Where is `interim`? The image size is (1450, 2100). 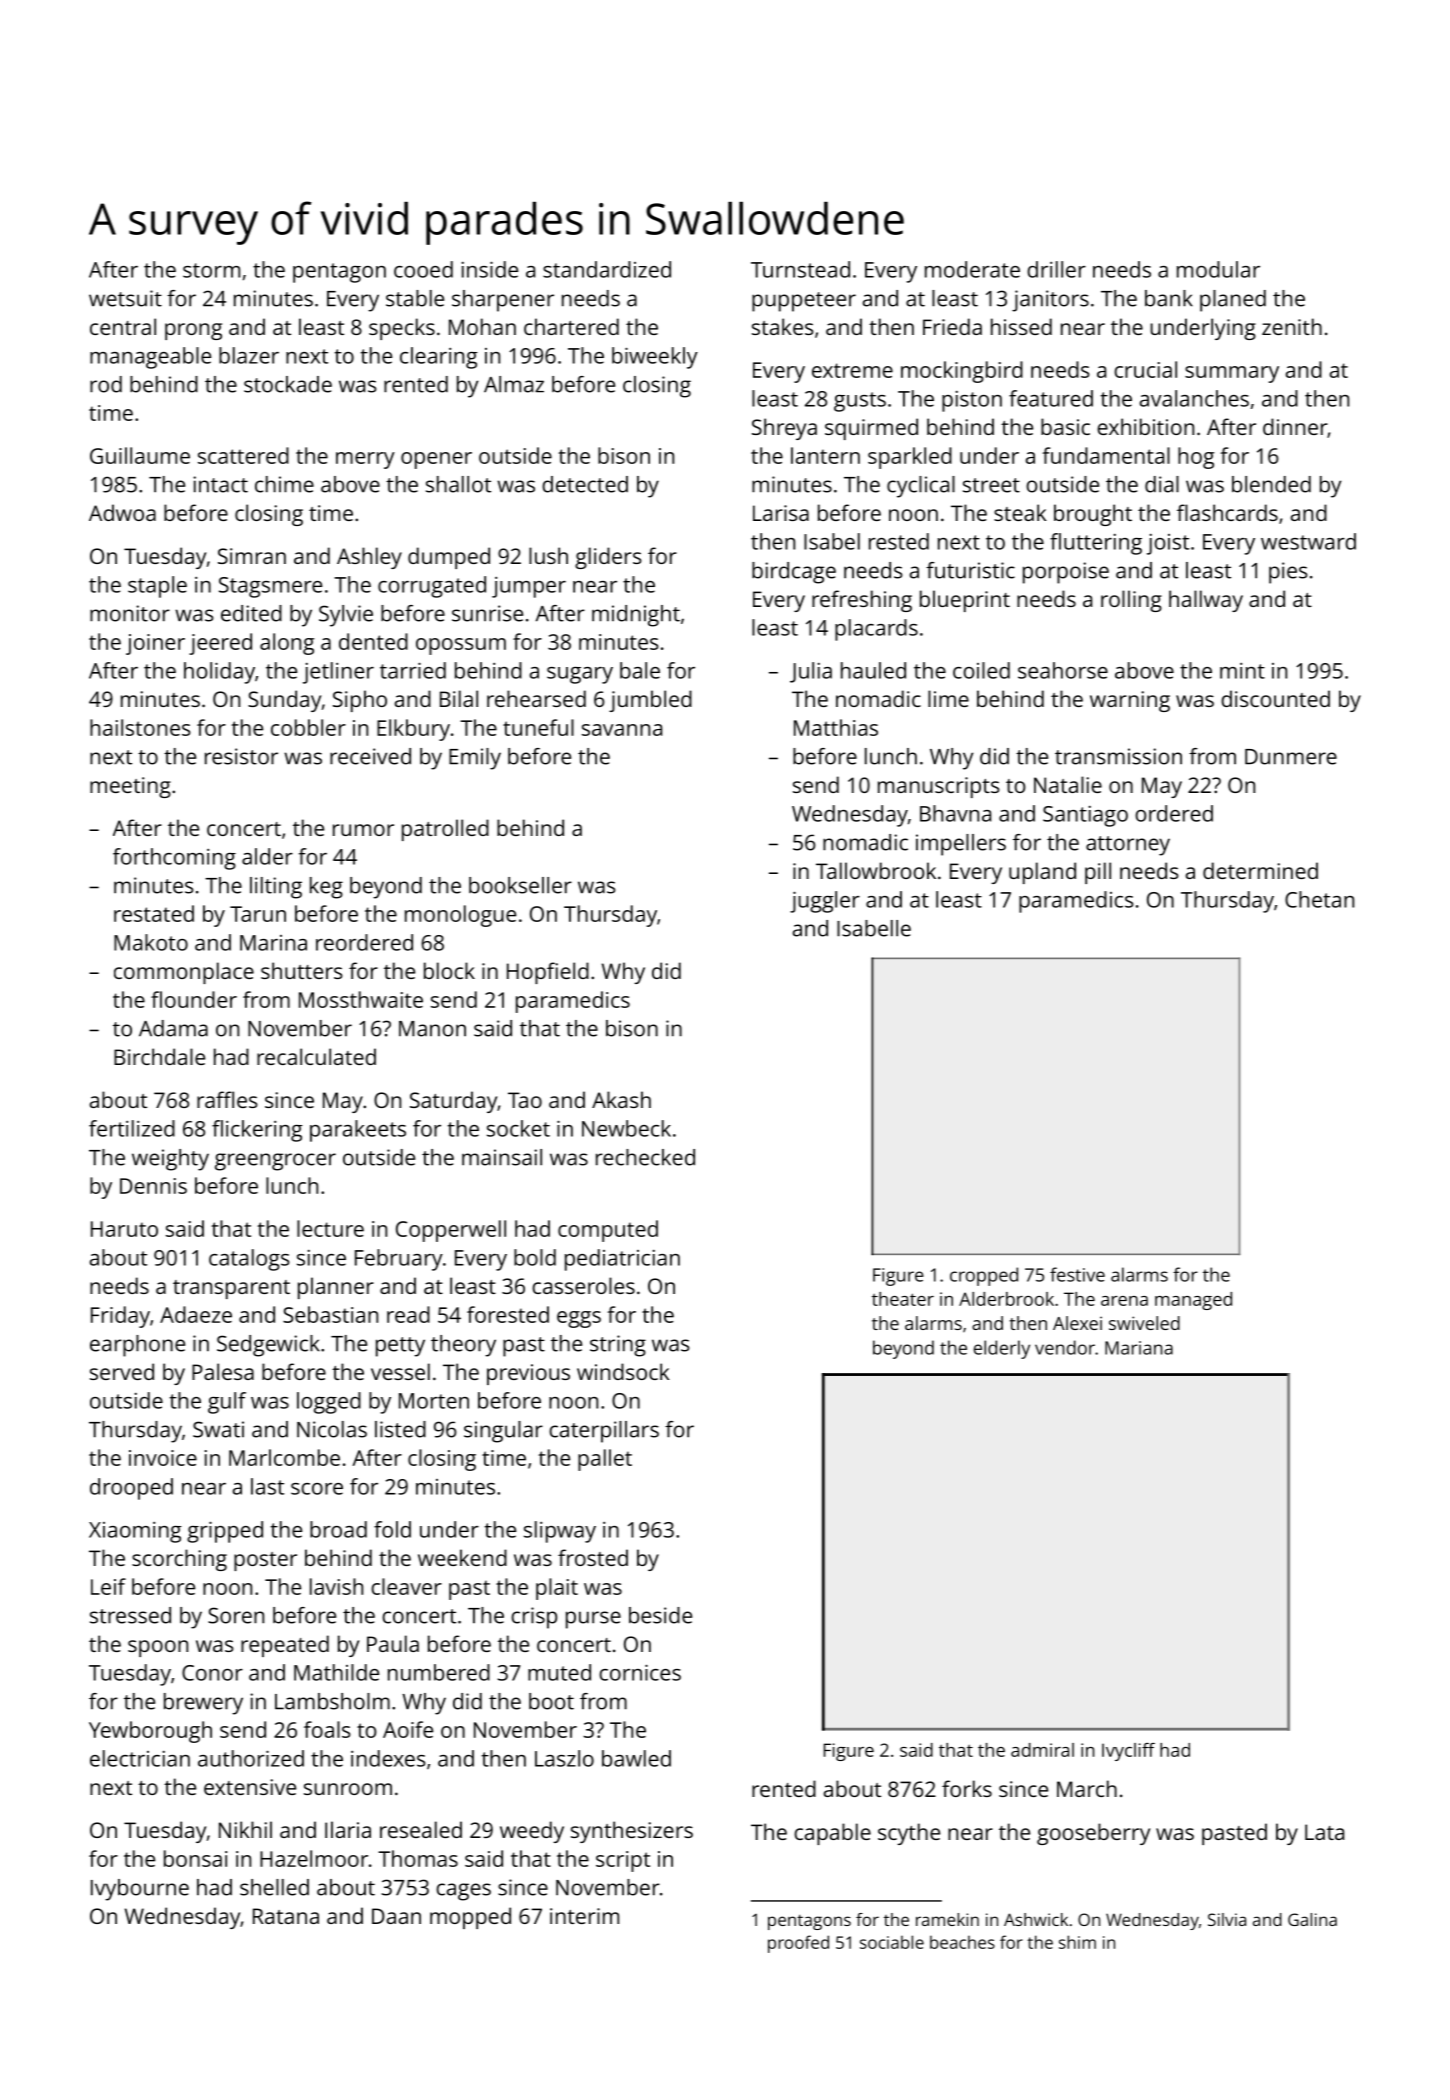 interim is located at coordinates (584, 1916).
